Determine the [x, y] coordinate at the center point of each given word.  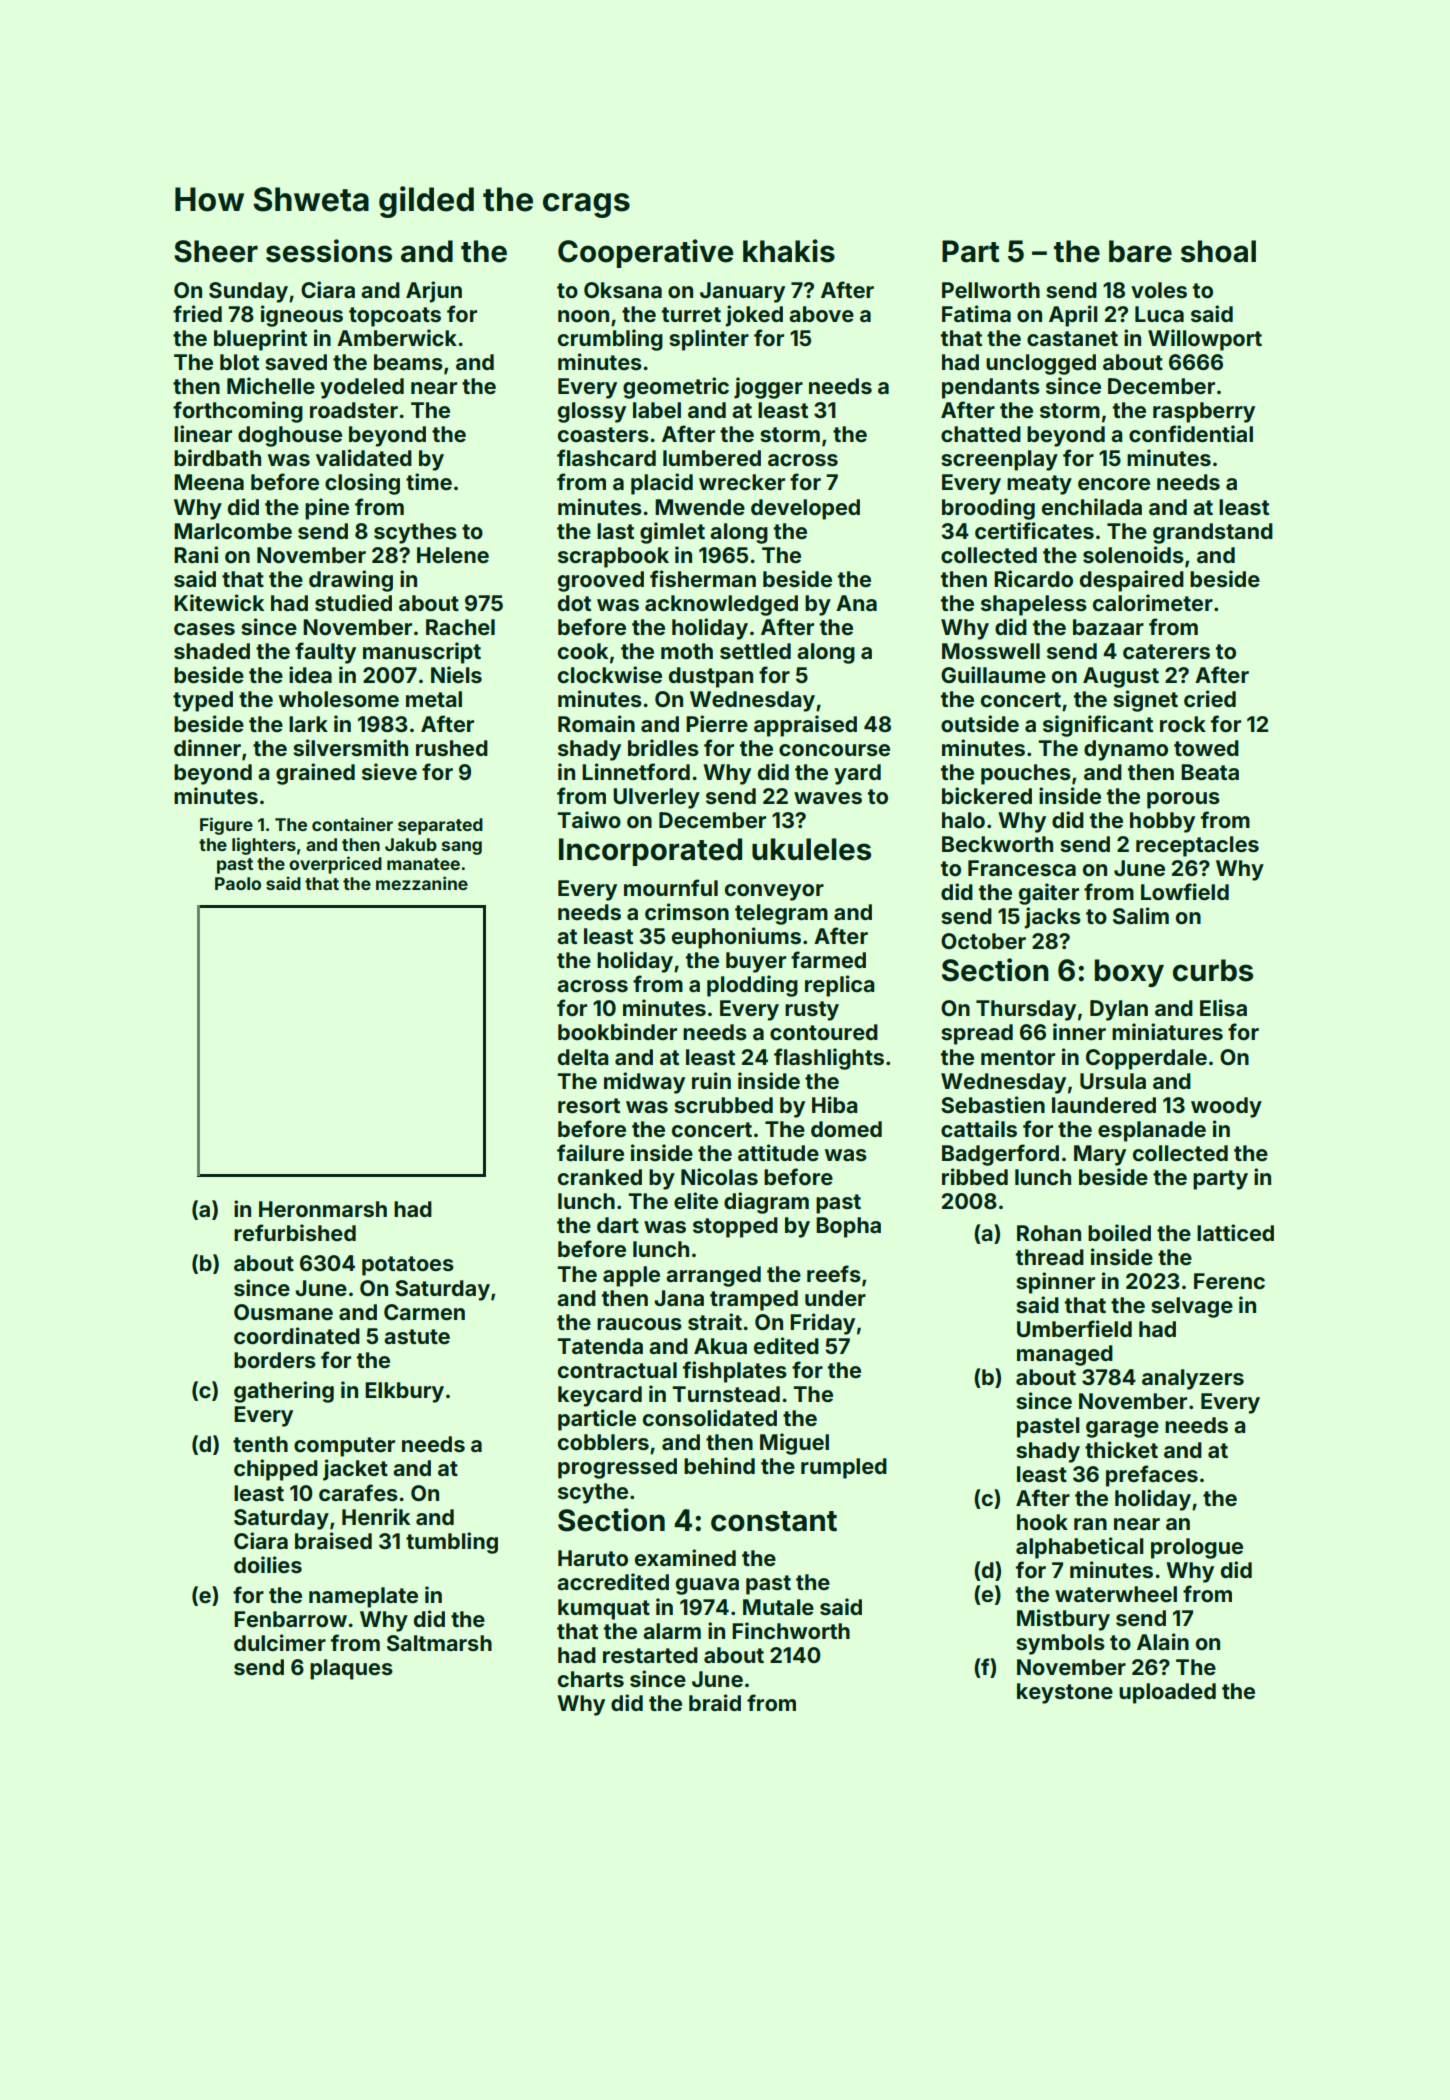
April [1073, 316]
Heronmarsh [323, 1209]
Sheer [216, 251]
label [657, 410]
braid [715, 1702]
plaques [351, 1669]
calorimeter [1153, 602]
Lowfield [1185, 891]
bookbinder [617, 1031]
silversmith [350, 747]
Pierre [717, 723]
